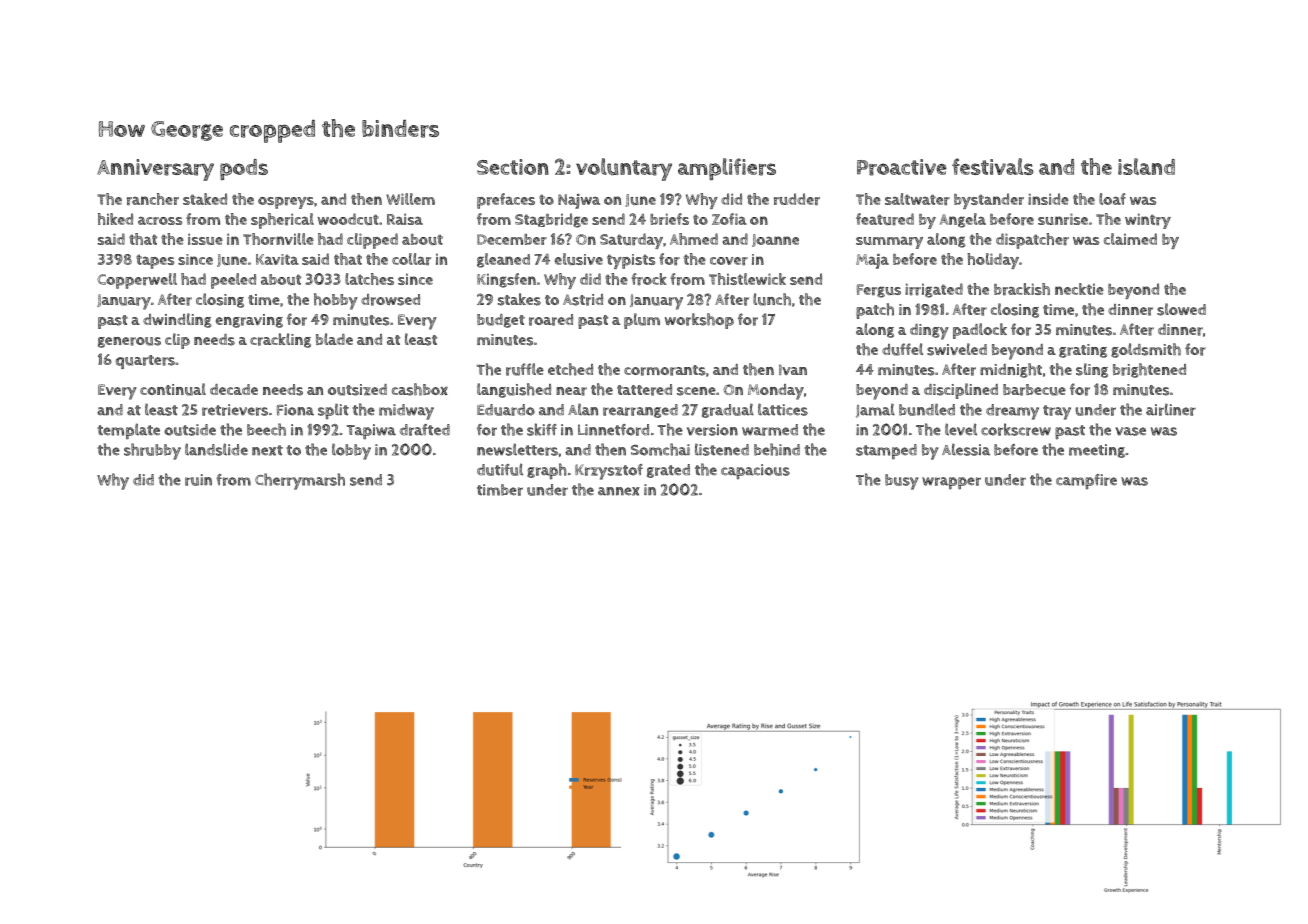 The height and width of the image is (924, 1308). What do you see at coordinates (500, 490) in the image?
I see `timber` at bounding box center [500, 490].
